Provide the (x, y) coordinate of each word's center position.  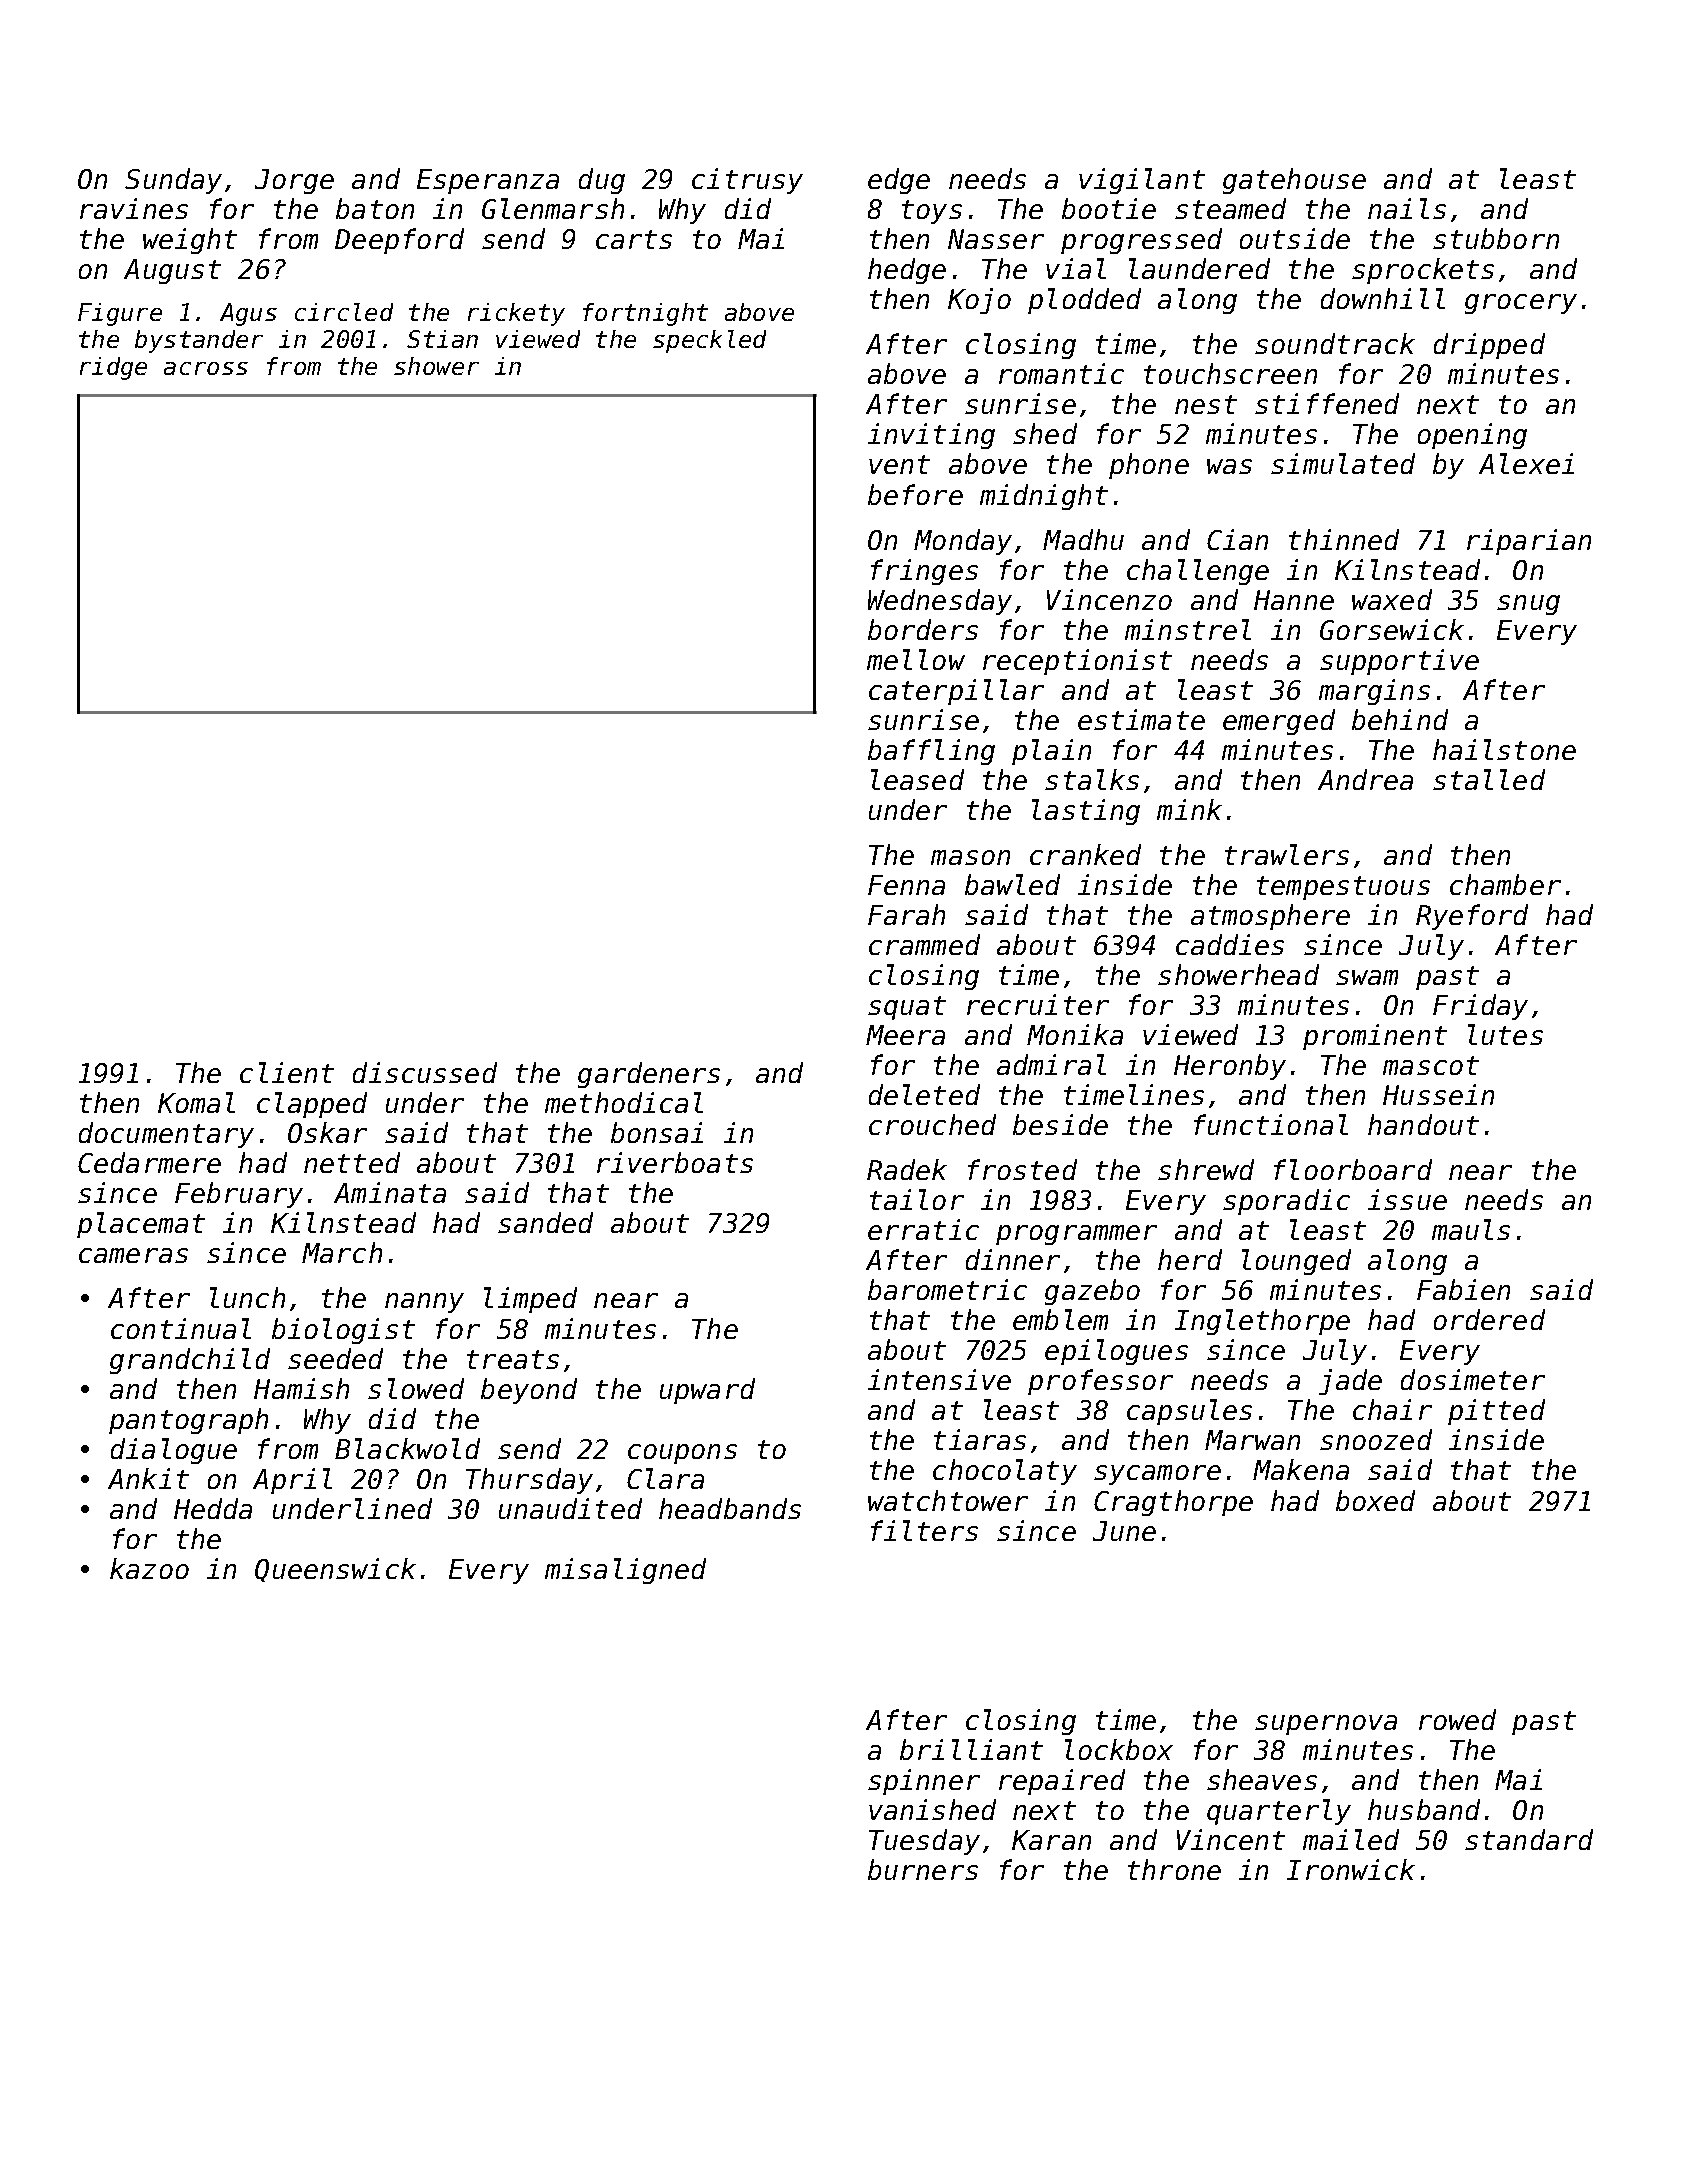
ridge (113, 368)
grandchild (190, 1361)
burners (923, 1869)
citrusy (747, 181)
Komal (196, 1102)
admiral (1051, 1064)
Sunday (173, 181)
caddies (1230, 944)
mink (1189, 809)
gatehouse (1294, 181)
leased (917, 779)
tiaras (980, 1439)
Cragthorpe (1173, 1503)
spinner (924, 1782)
